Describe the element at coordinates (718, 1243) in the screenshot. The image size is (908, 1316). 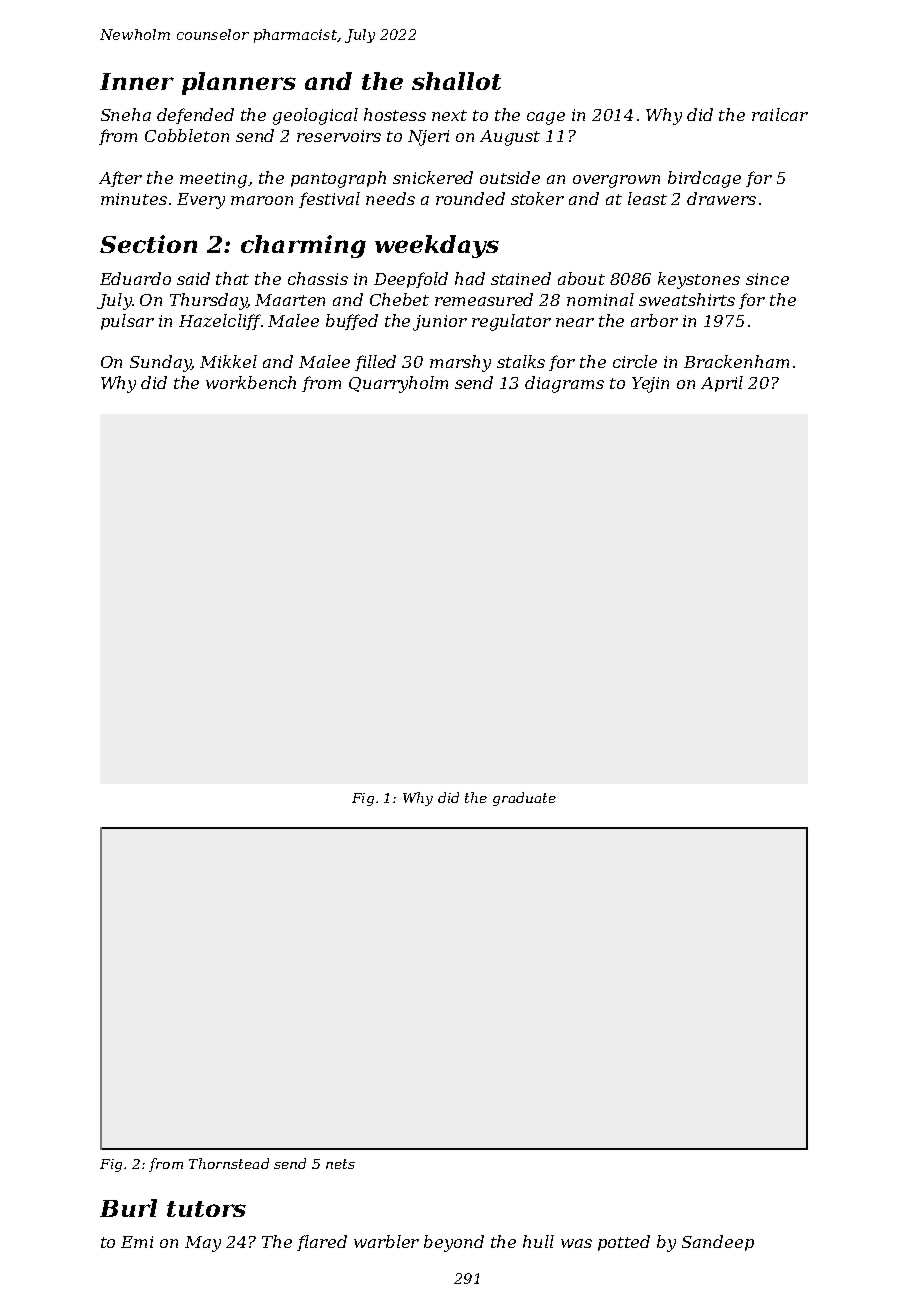
I see `Sandeep` at that location.
